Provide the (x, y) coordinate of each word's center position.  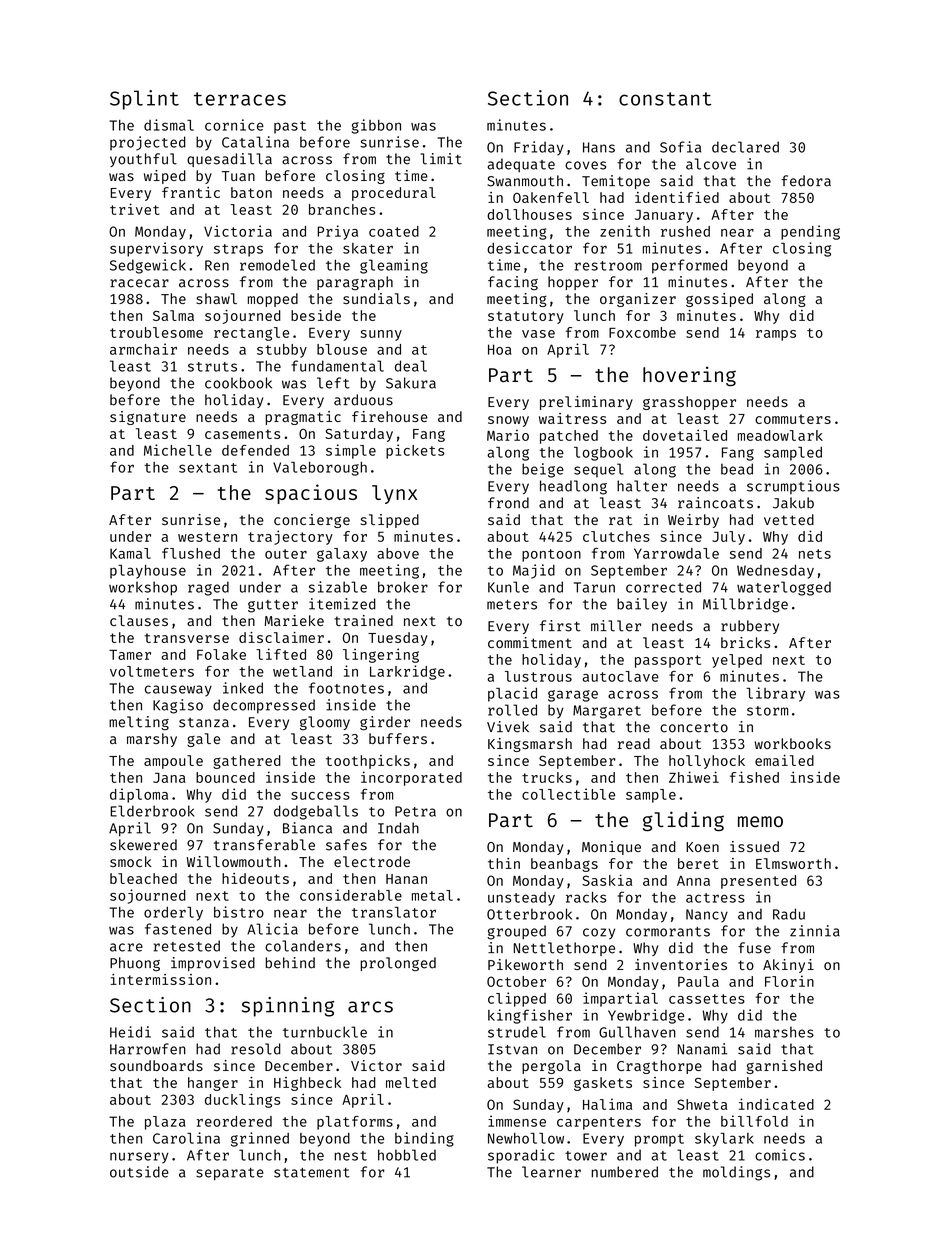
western (207, 537)
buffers (398, 738)
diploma (139, 795)
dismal (169, 125)
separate (230, 1174)
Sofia (680, 147)
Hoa (500, 349)
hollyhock (707, 762)
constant (665, 99)
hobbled (407, 1155)
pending (810, 232)
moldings (736, 1173)
